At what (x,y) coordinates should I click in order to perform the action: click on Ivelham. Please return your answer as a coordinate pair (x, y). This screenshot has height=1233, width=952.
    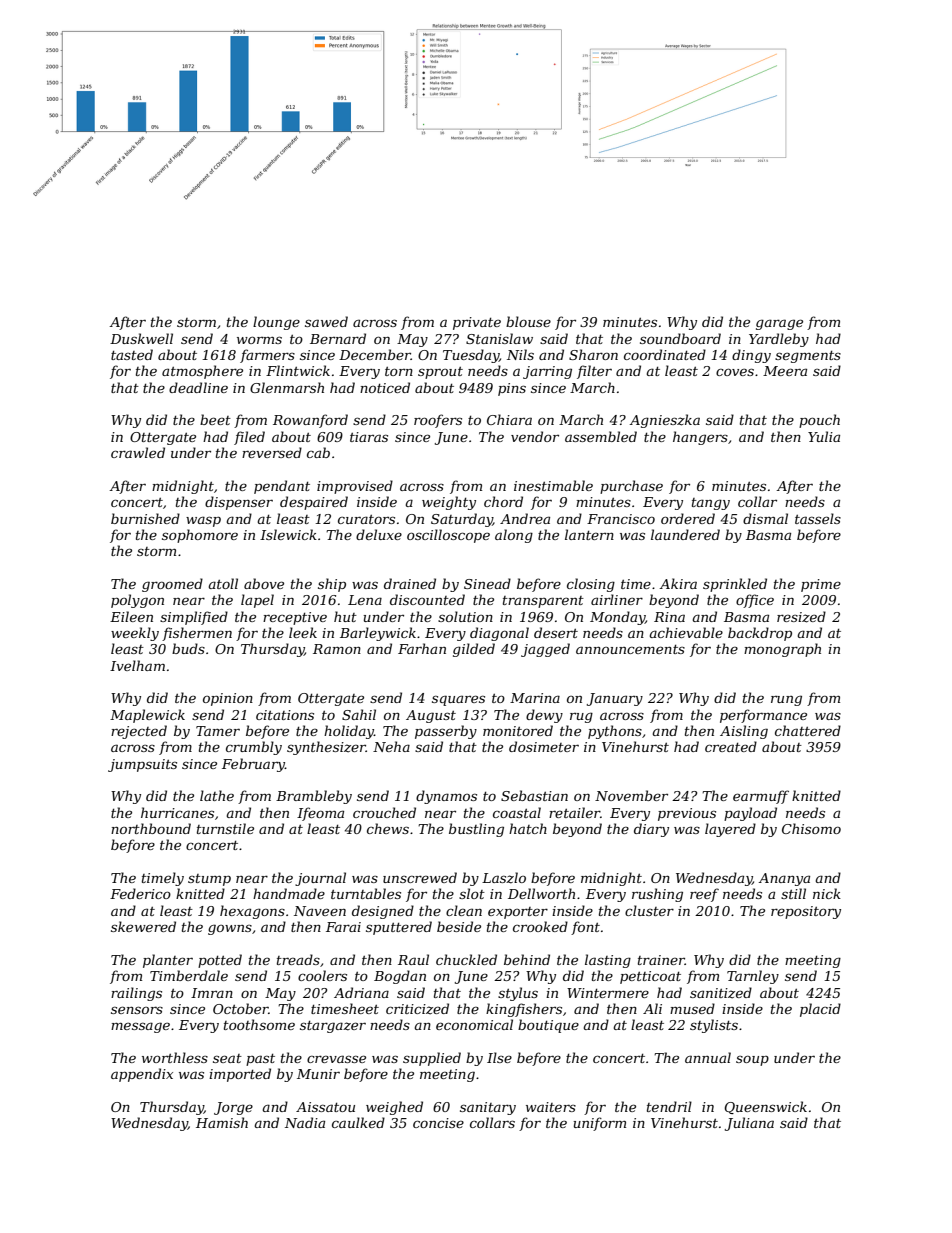
    Looking at the image, I should click on (137, 665).
